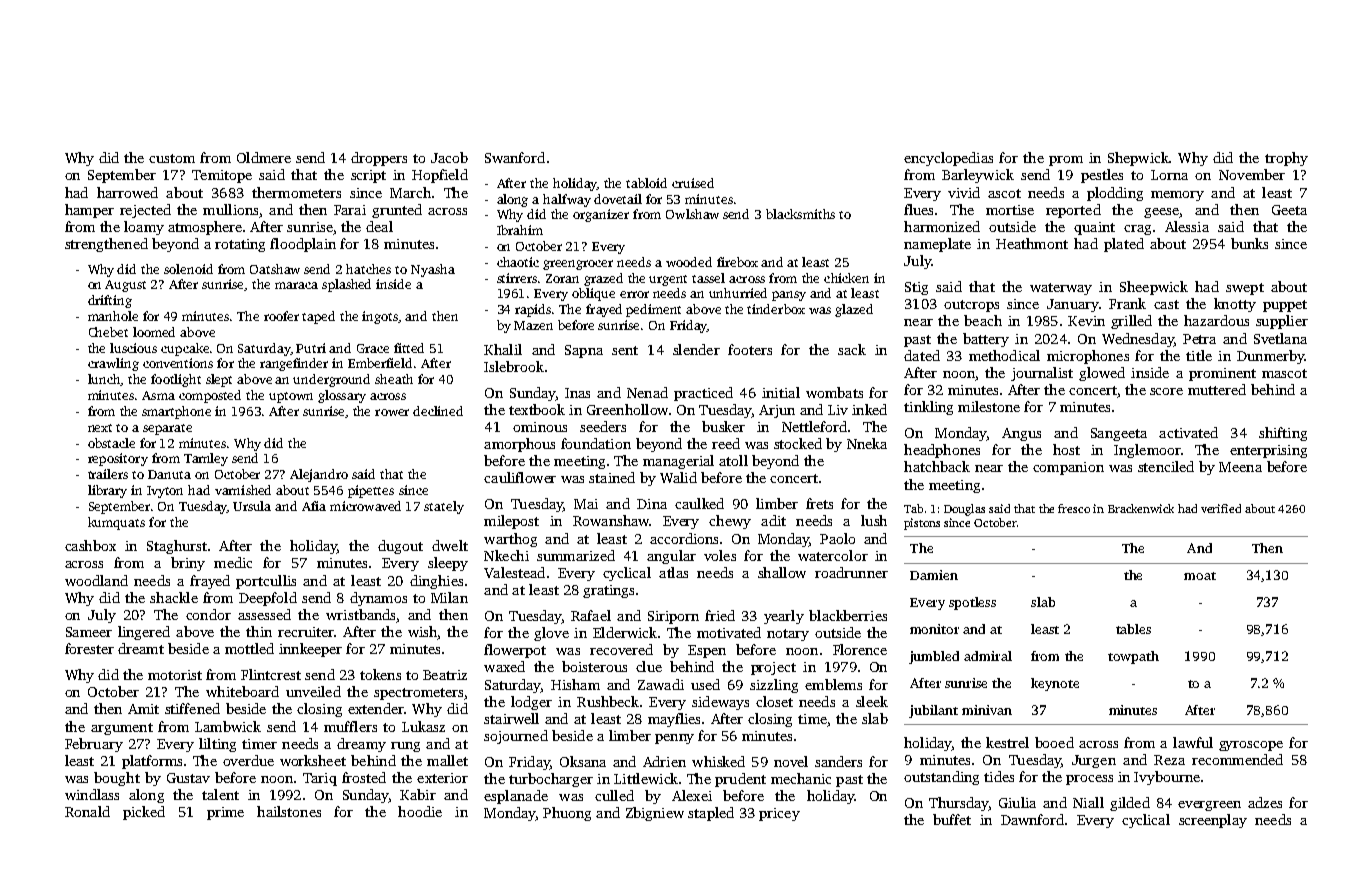 This page has width=1372, height=887. What do you see at coordinates (515, 157) in the page?
I see `Swanford` at bounding box center [515, 157].
